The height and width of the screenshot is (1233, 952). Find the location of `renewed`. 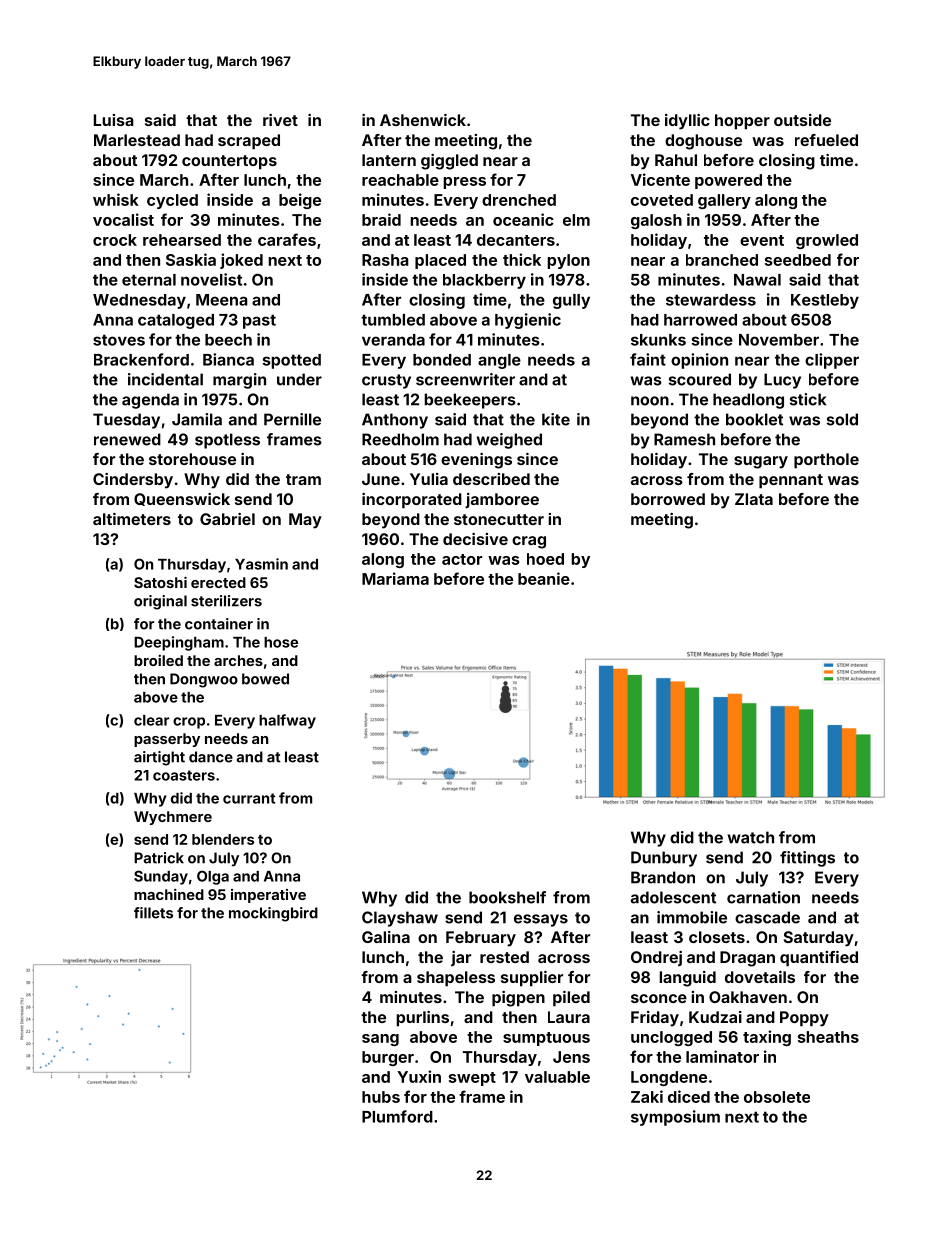

renewed is located at coordinates (127, 439).
